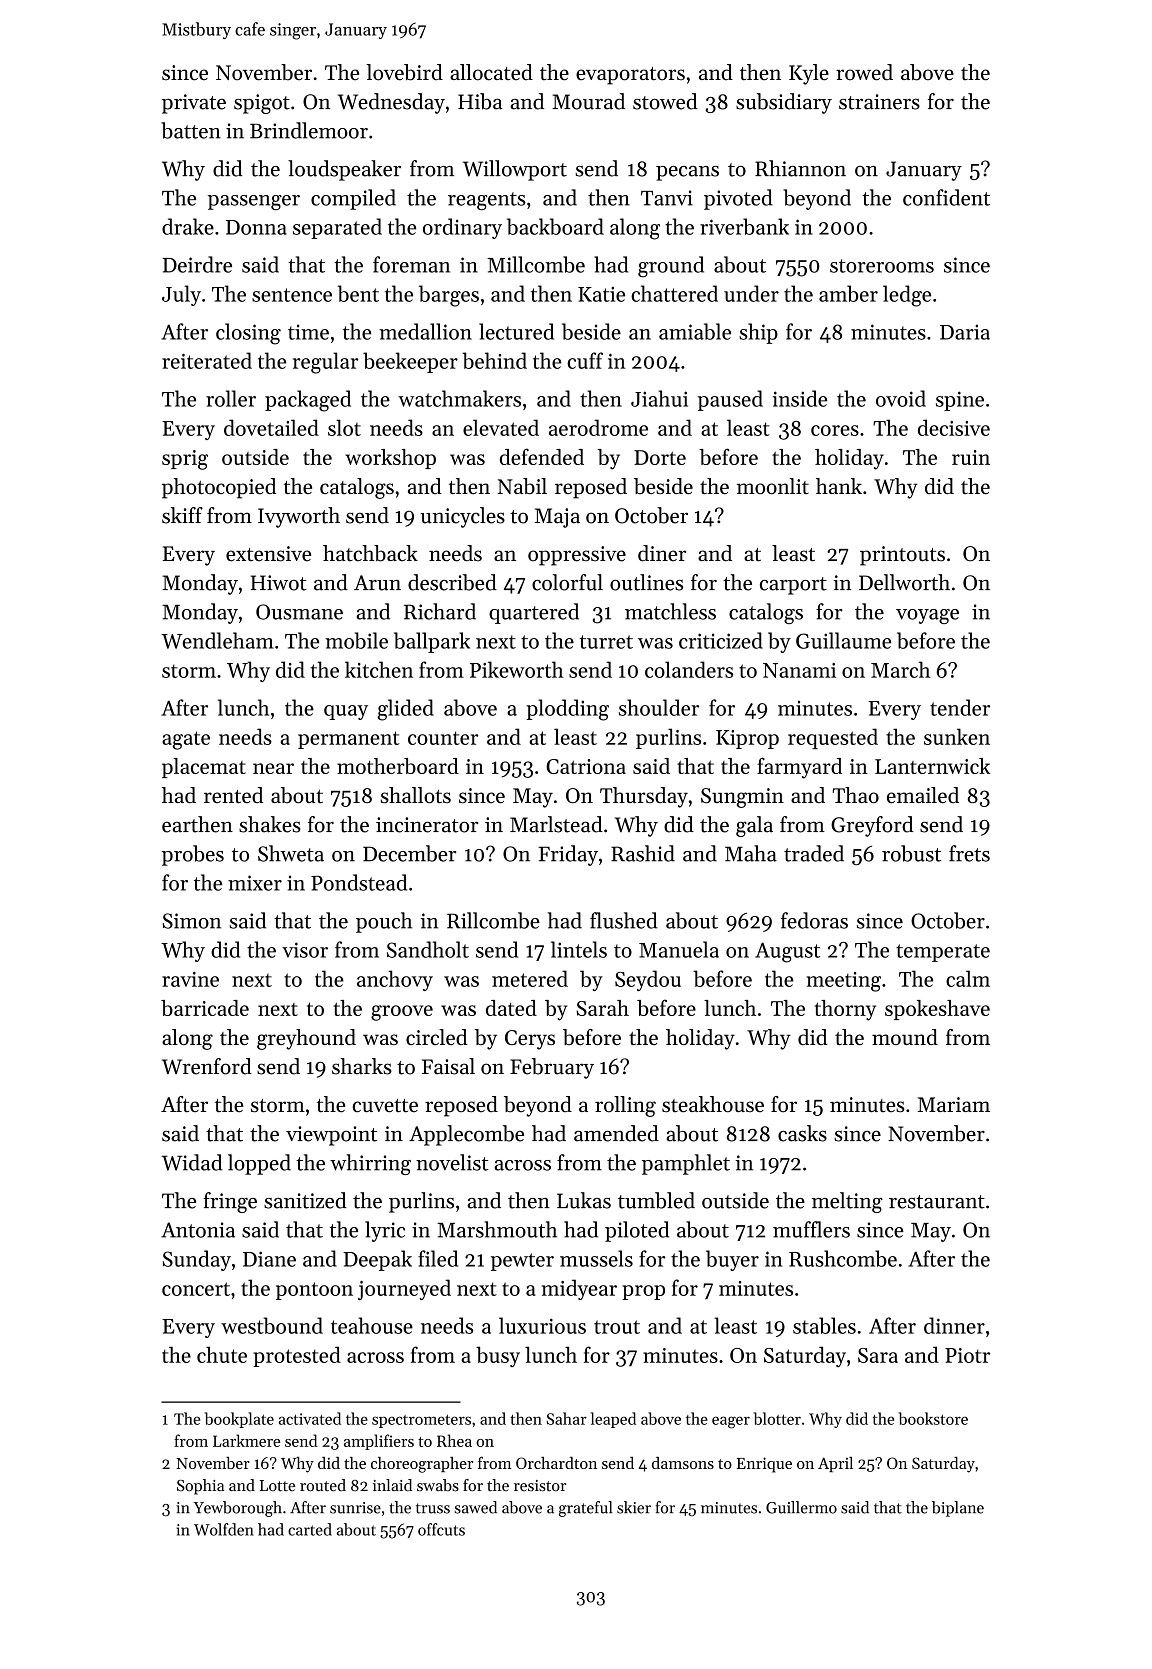  Describe the element at coordinates (689, 669) in the document. I see `colanders` at that location.
